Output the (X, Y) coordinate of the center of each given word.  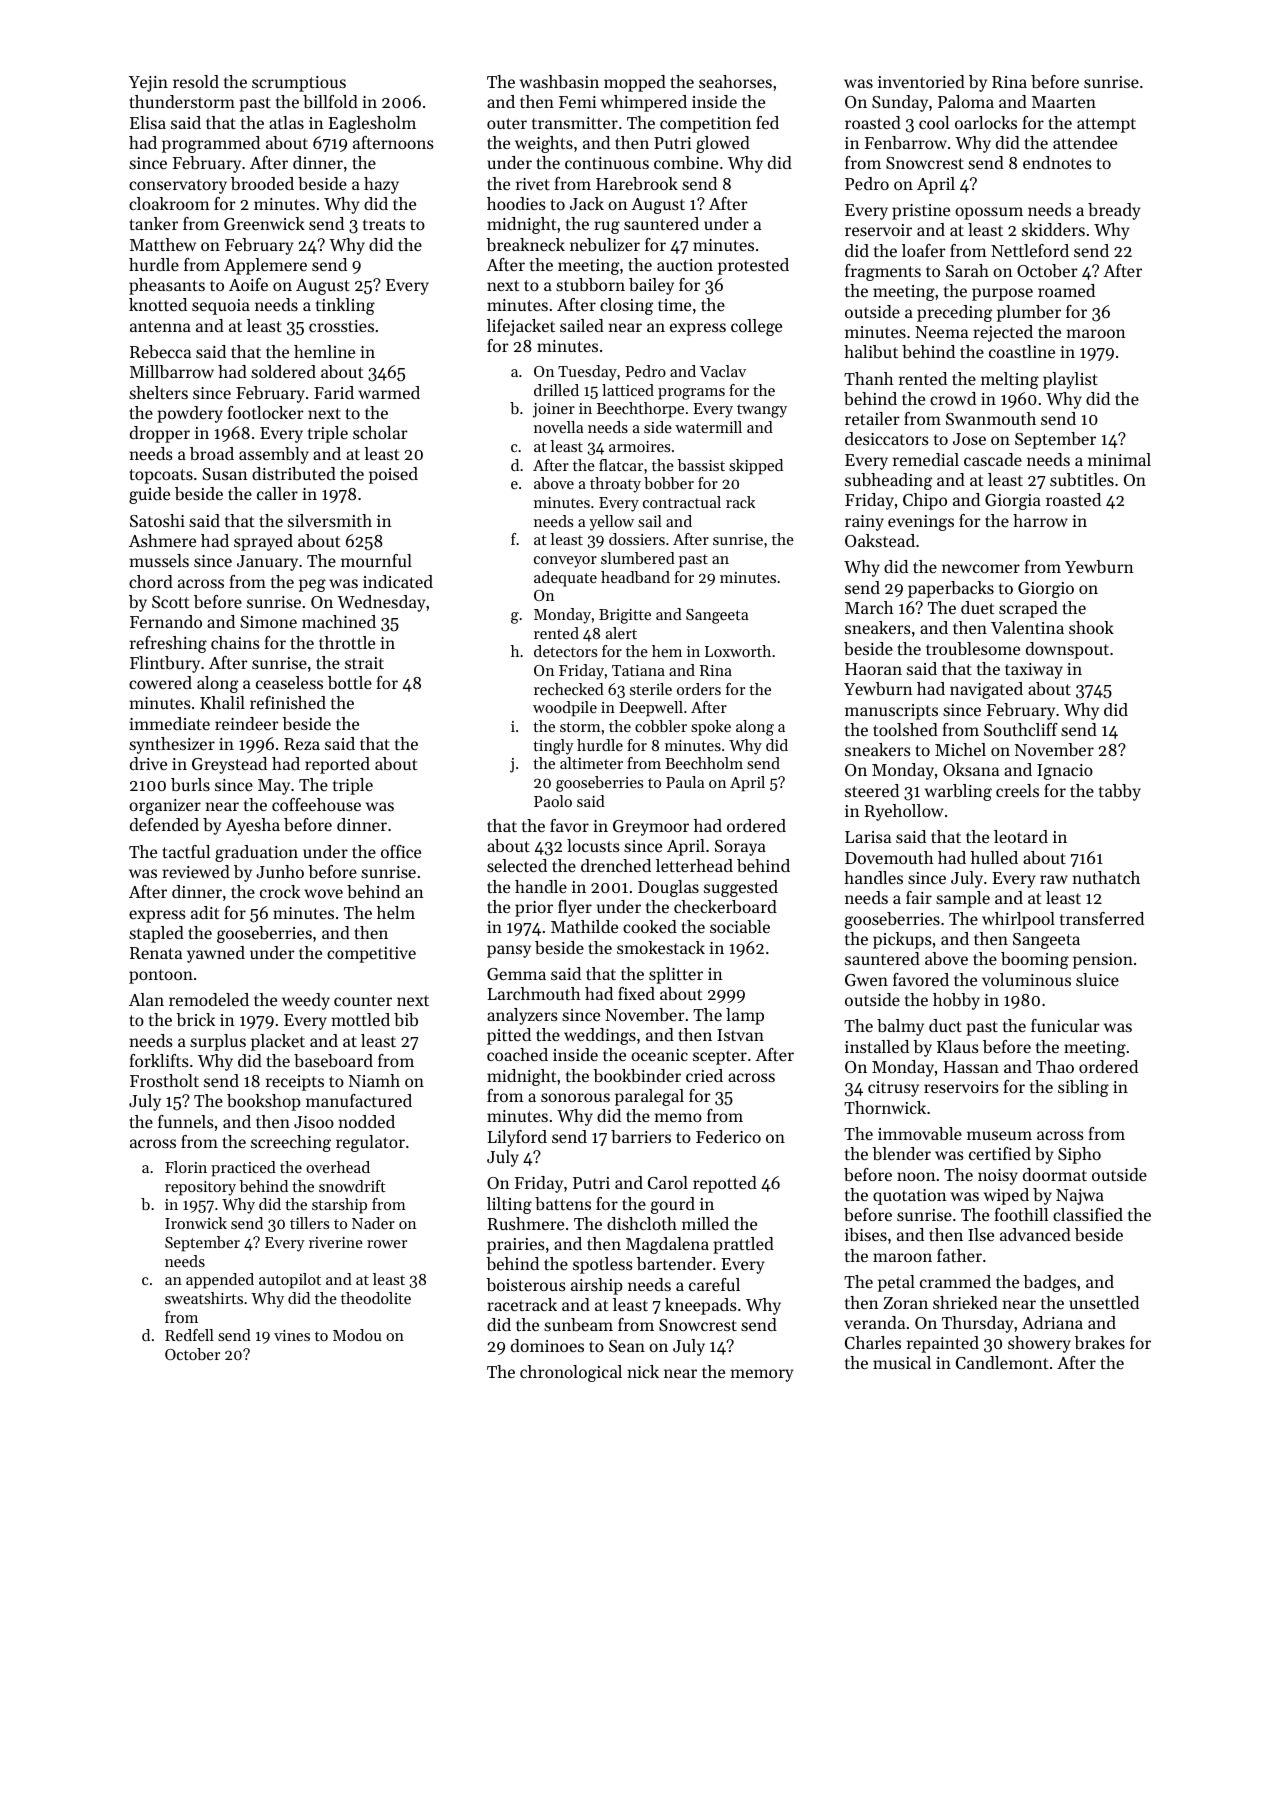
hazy (381, 185)
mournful (376, 560)
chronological (571, 1373)
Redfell (189, 1335)
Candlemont (1002, 1362)
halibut (871, 351)
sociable (740, 926)
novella (558, 427)
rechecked (569, 689)
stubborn (590, 284)
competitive (371, 955)
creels (1017, 790)
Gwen (866, 980)
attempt (1106, 125)
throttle (347, 642)
